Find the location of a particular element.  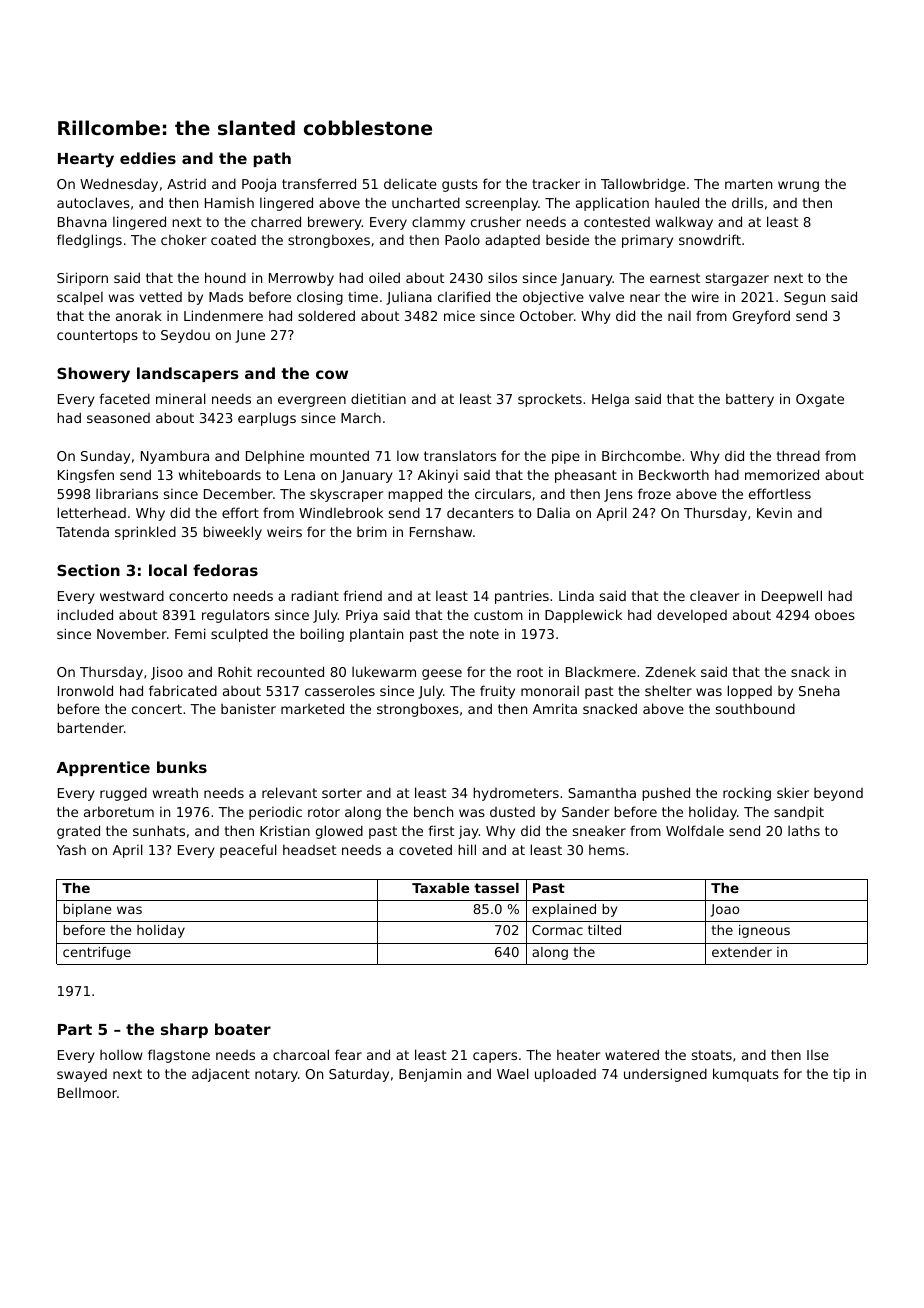

transferred is located at coordinates (319, 183).
